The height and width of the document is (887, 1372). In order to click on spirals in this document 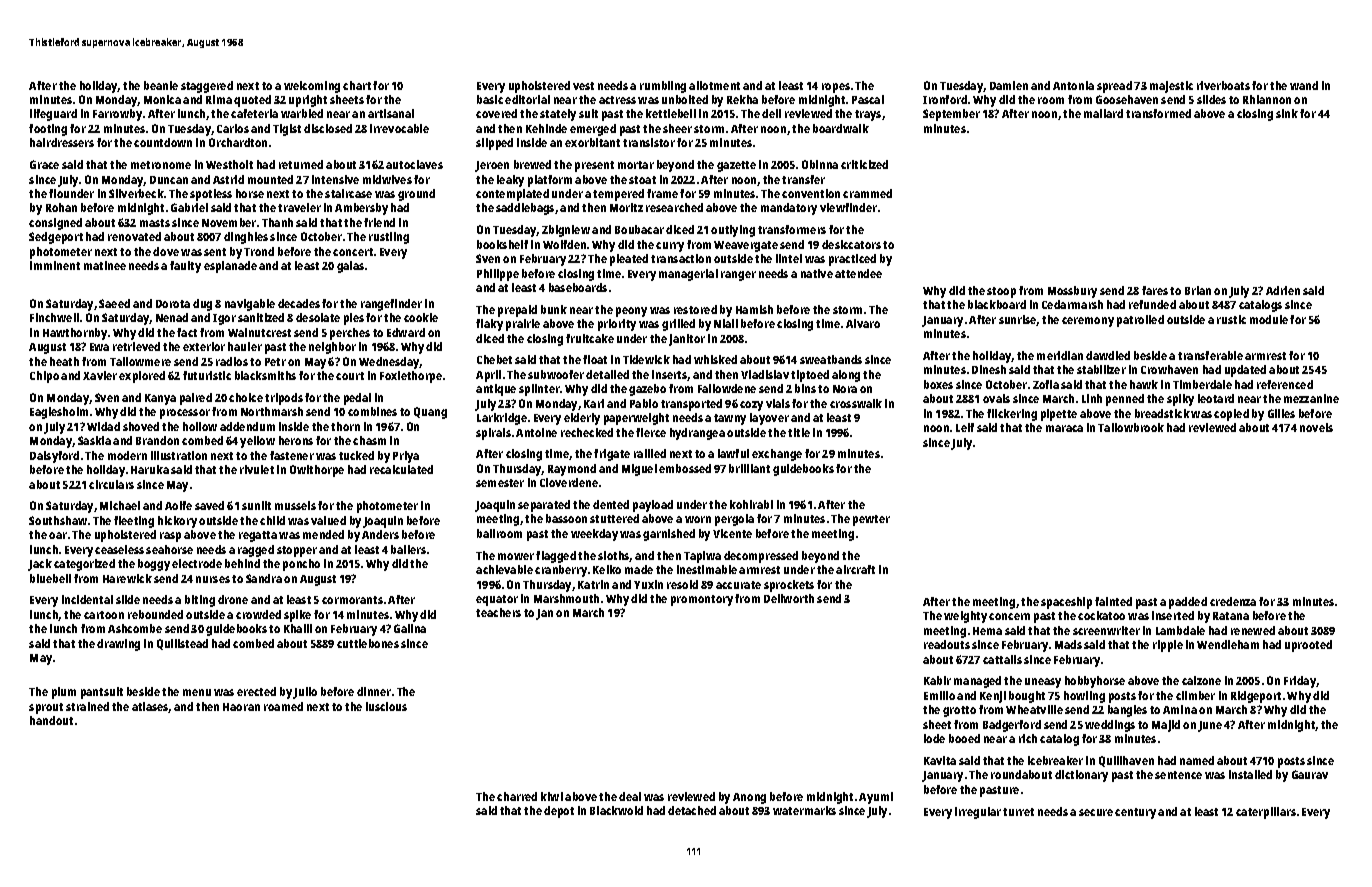, I will do `click(493, 434)`.
